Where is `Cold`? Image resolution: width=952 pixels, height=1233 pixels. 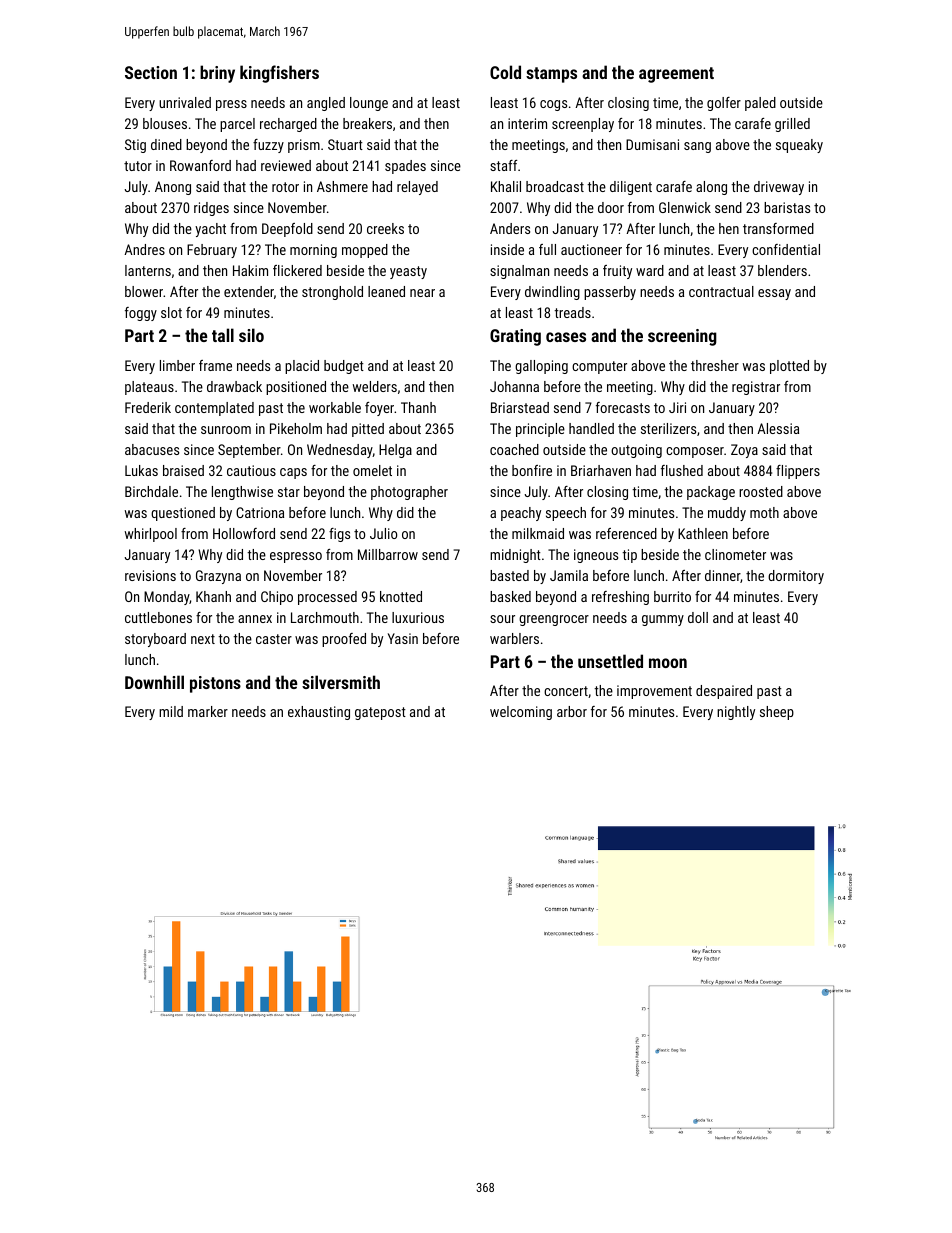
Cold is located at coordinates (505, 72).
